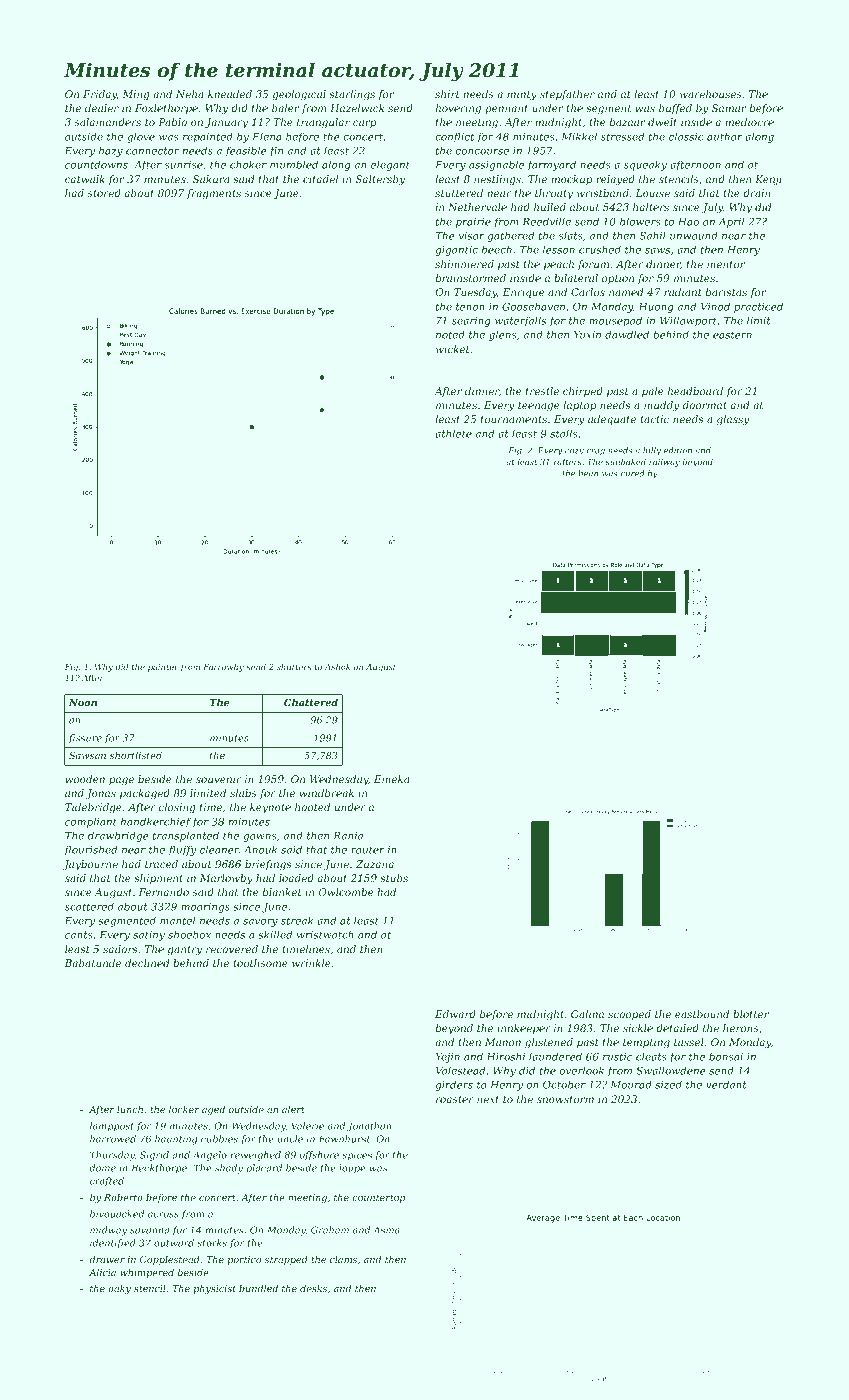  What do you see at coordinates (391, 779) in the document?
I see `Emeka` at bounding box center [391, 779].
